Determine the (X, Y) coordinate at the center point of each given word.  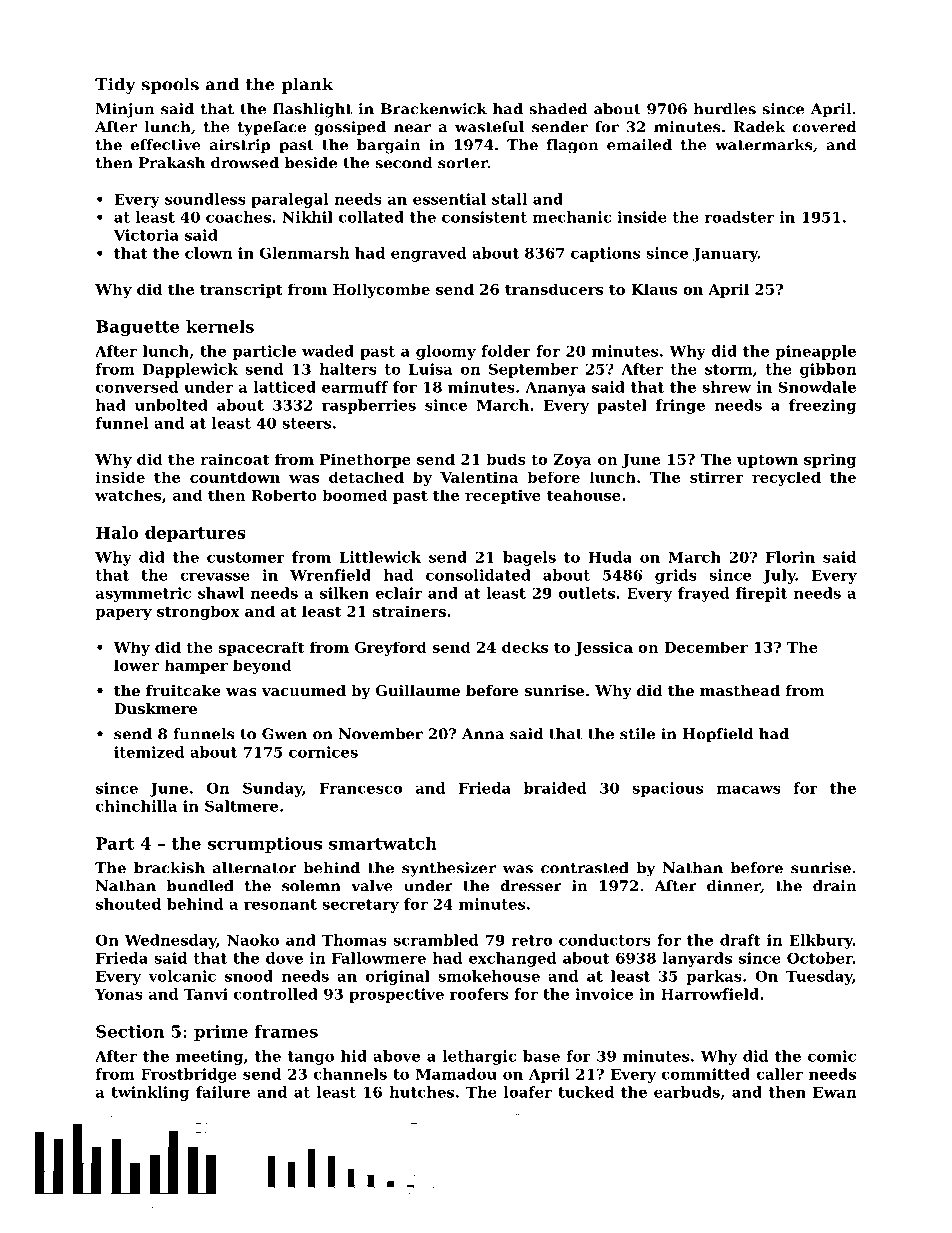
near (412, 128)
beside (311, 163)
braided (555, 788)
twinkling (150, 1093)
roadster (739, 217)
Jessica (603, 648)
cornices (323, 752)
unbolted (171, 405)
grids (676, 576)
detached (366, 477)
